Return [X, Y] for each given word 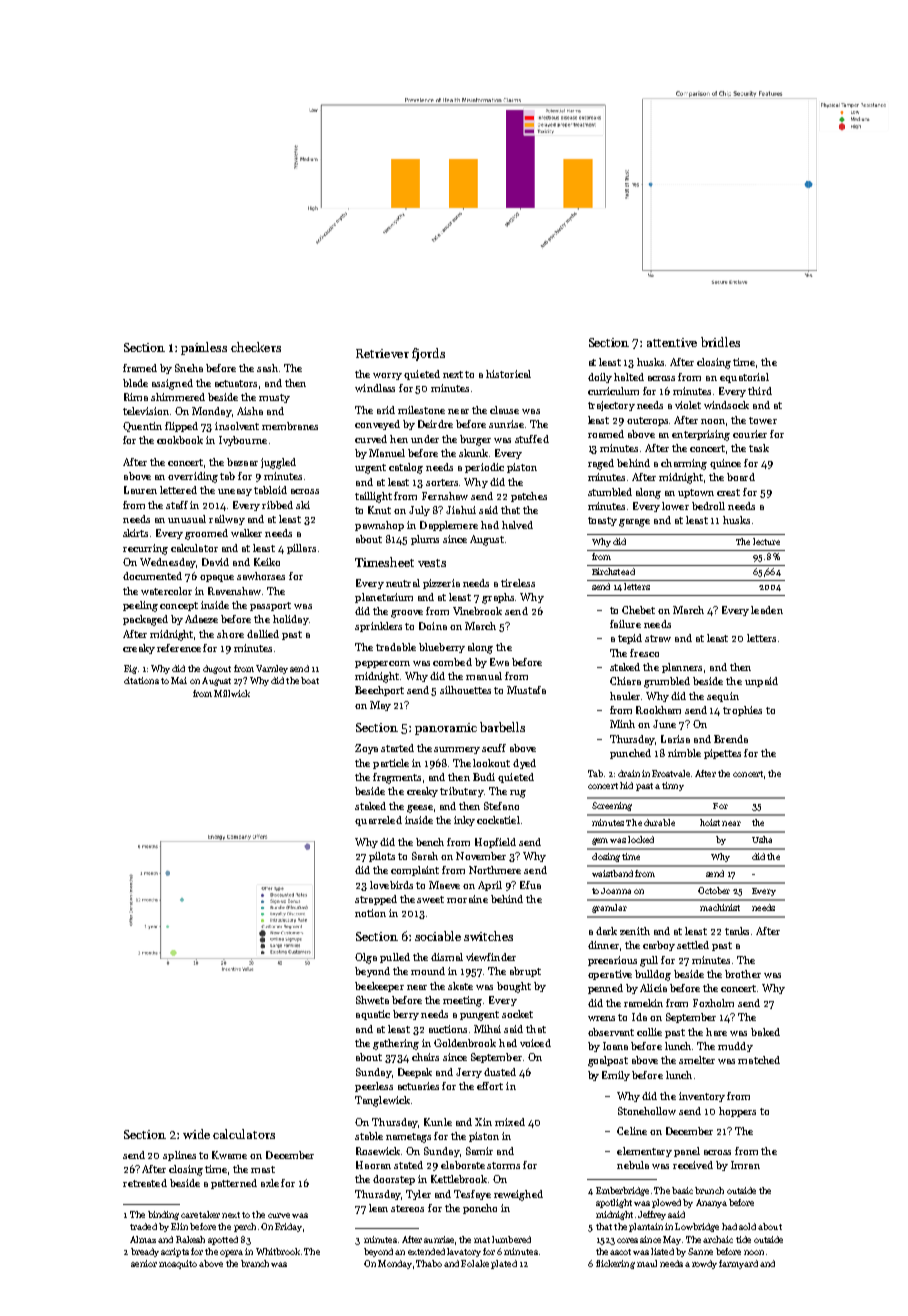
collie [649, 1032]
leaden [767, 610]
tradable [396, 647]
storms [503, 1165]
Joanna [616, 891]
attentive [672, 342]
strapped [376, 900]
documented [152, 576]
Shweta [372, 1000]
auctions [448, 1029]
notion [370, 913]
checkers [256, 347]
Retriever [382, 353]
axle [270, 1183]
